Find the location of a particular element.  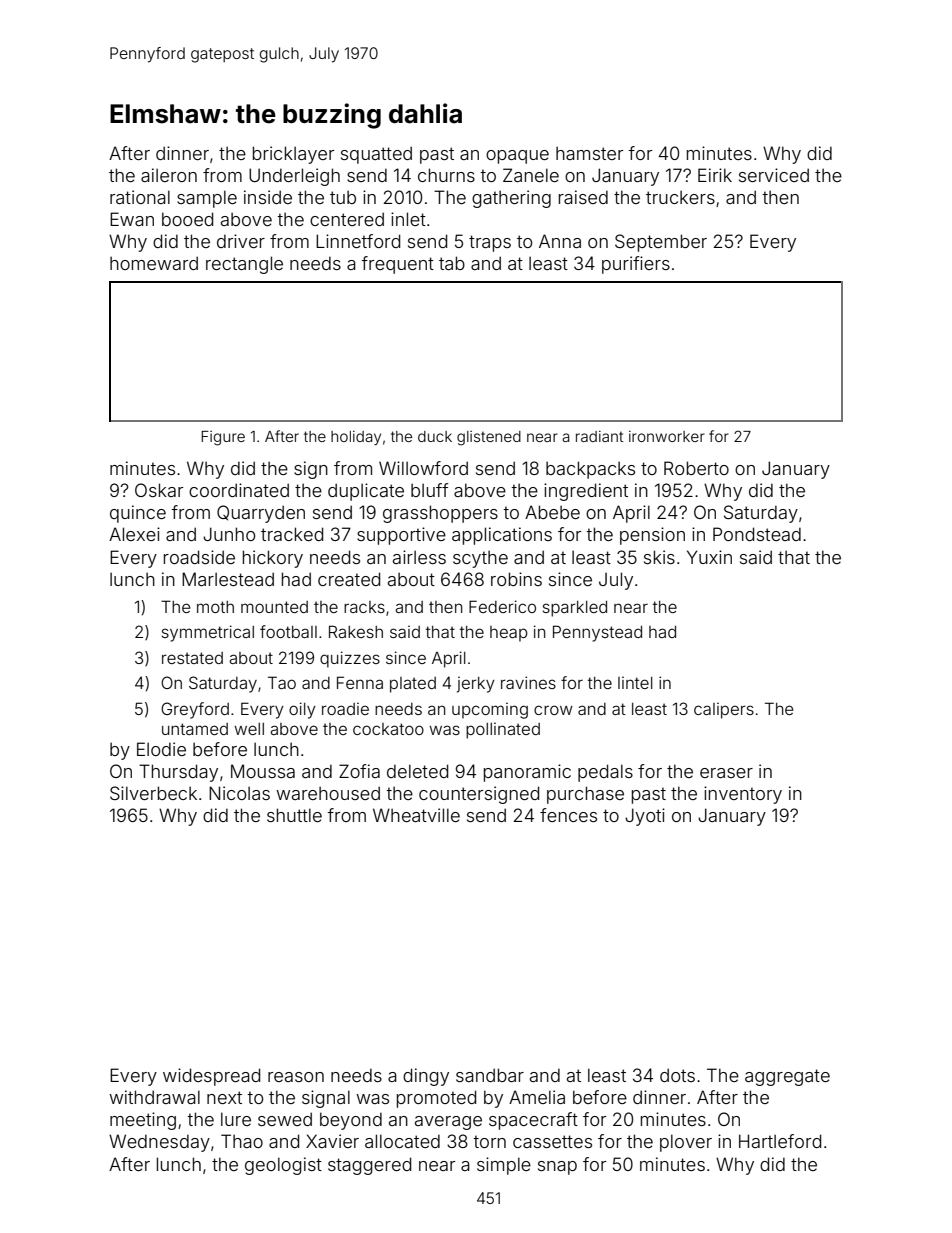

Nicolas is located at coordinates (239, 793).
